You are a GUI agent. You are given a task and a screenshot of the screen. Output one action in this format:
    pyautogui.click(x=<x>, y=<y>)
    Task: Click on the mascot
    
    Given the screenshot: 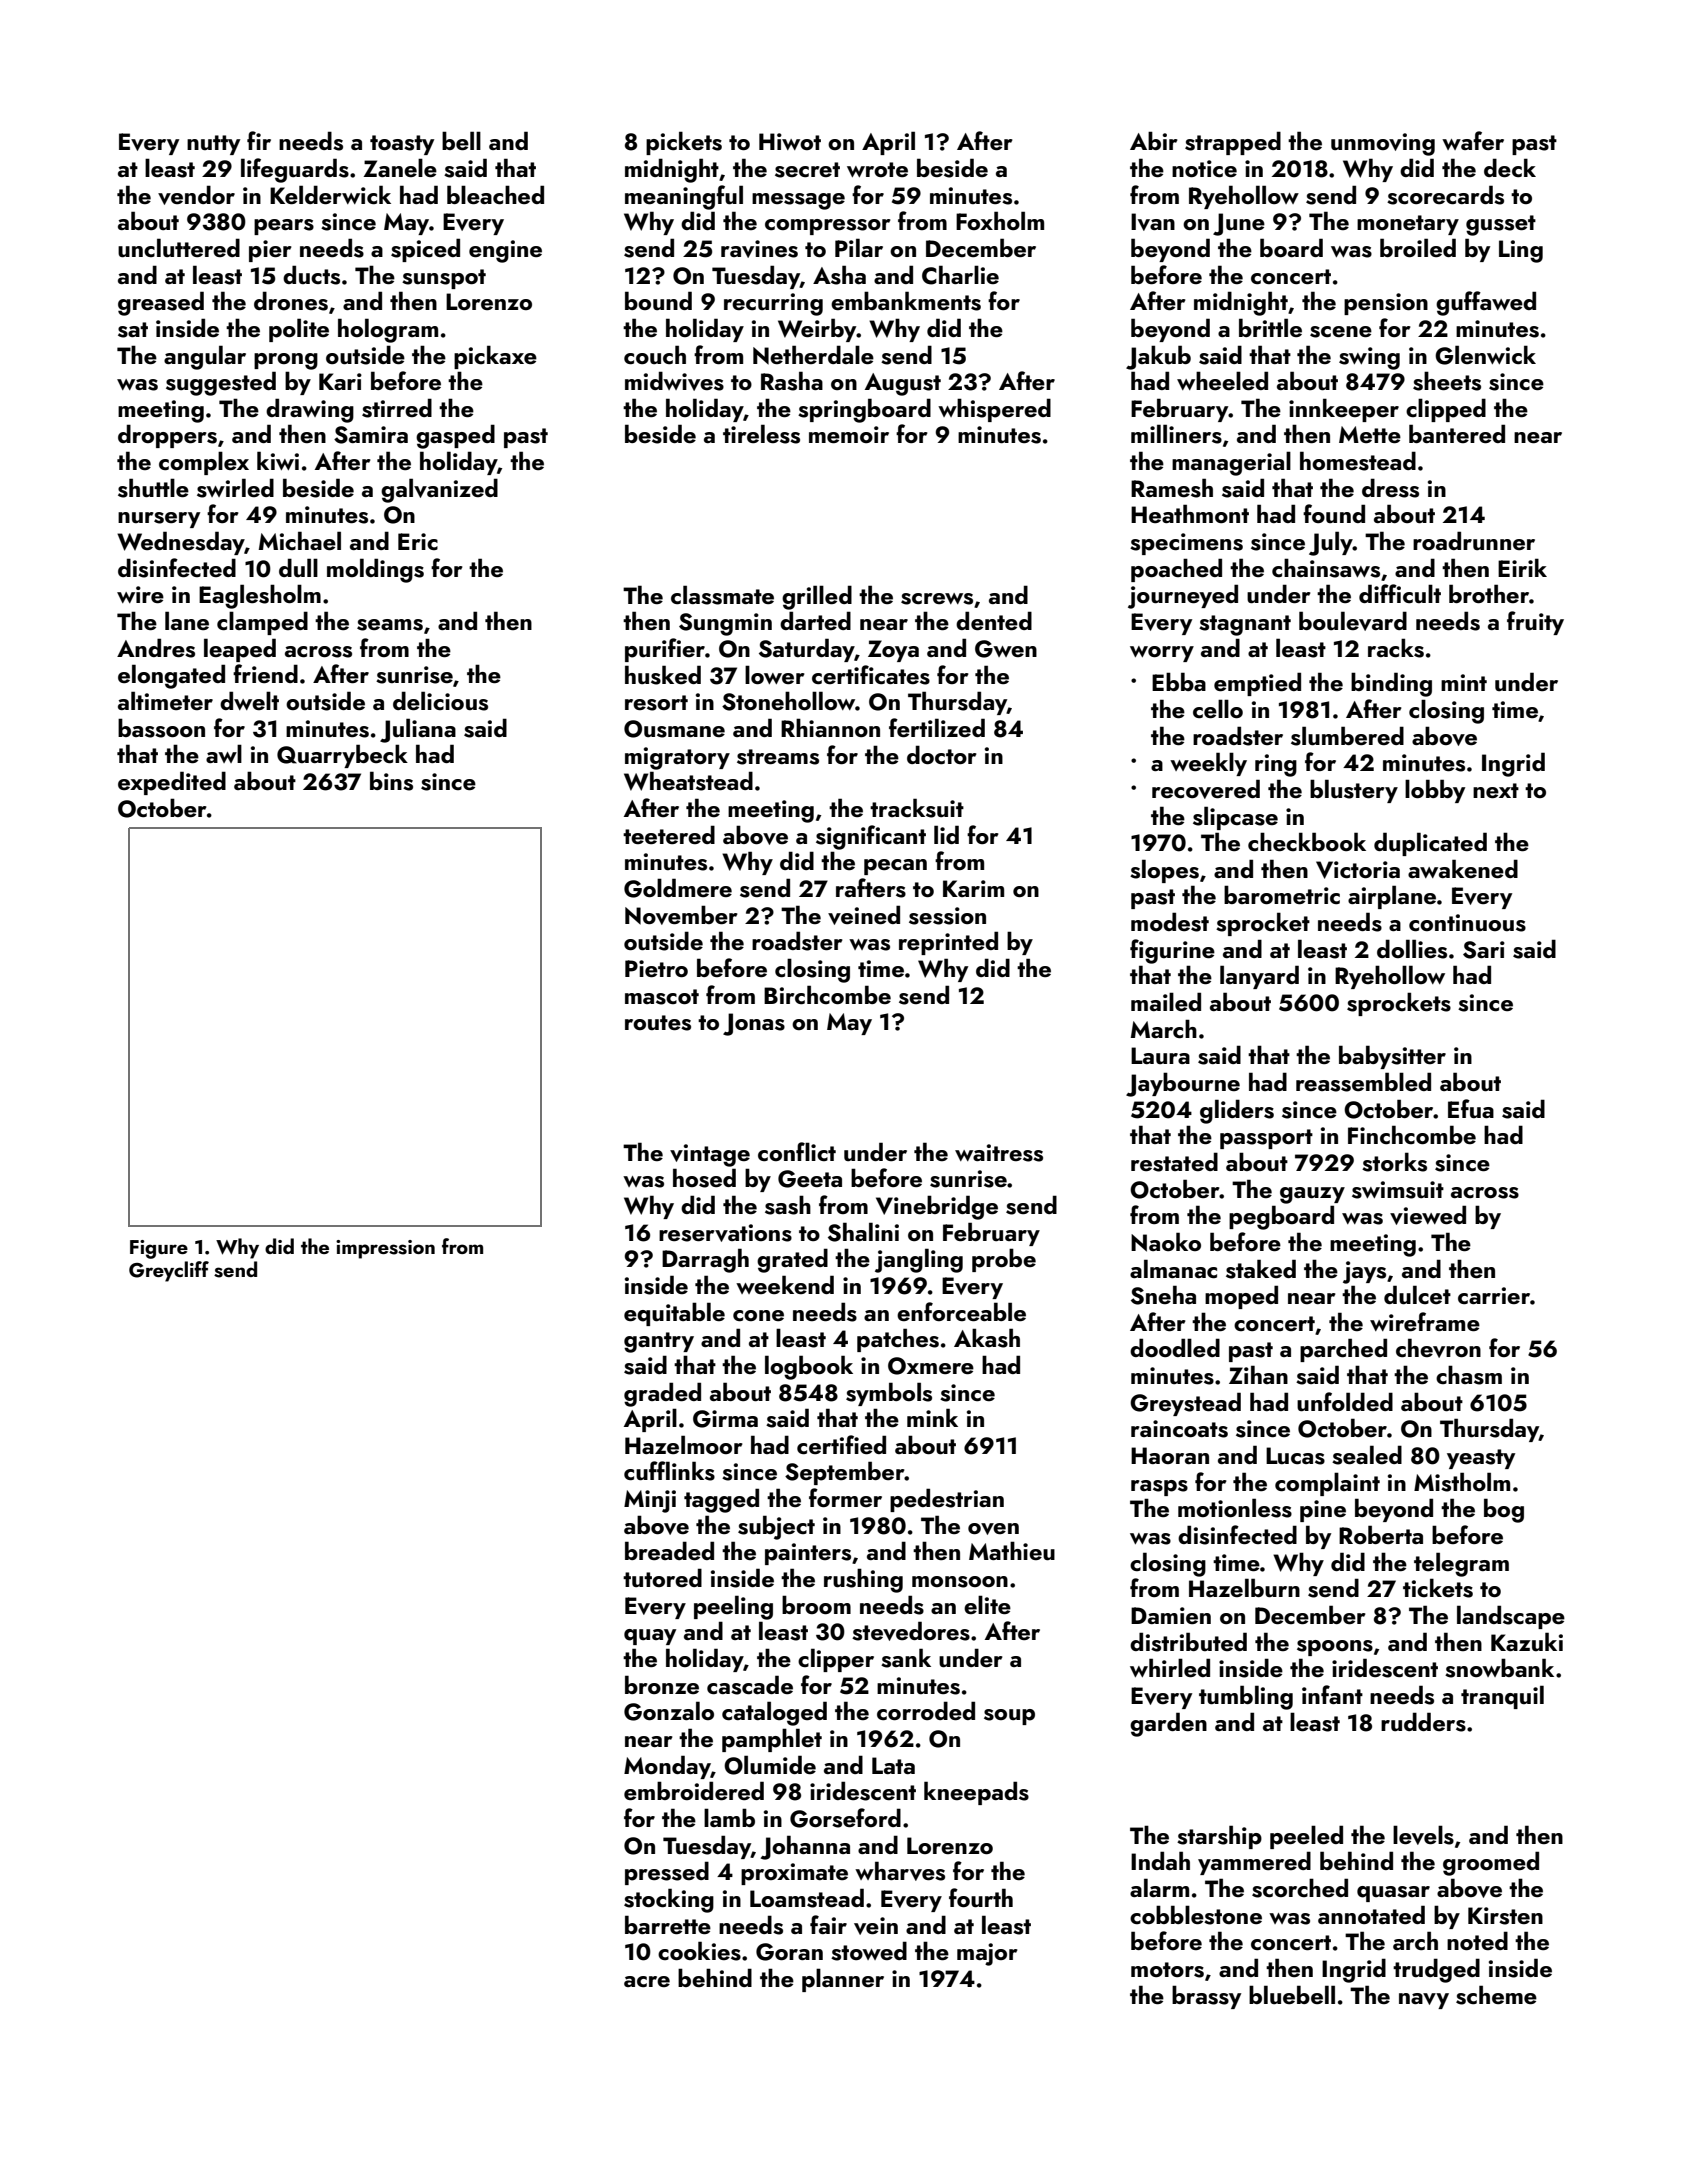 What is the action you would take?
    pyautogui.click(x=662, y=997)
